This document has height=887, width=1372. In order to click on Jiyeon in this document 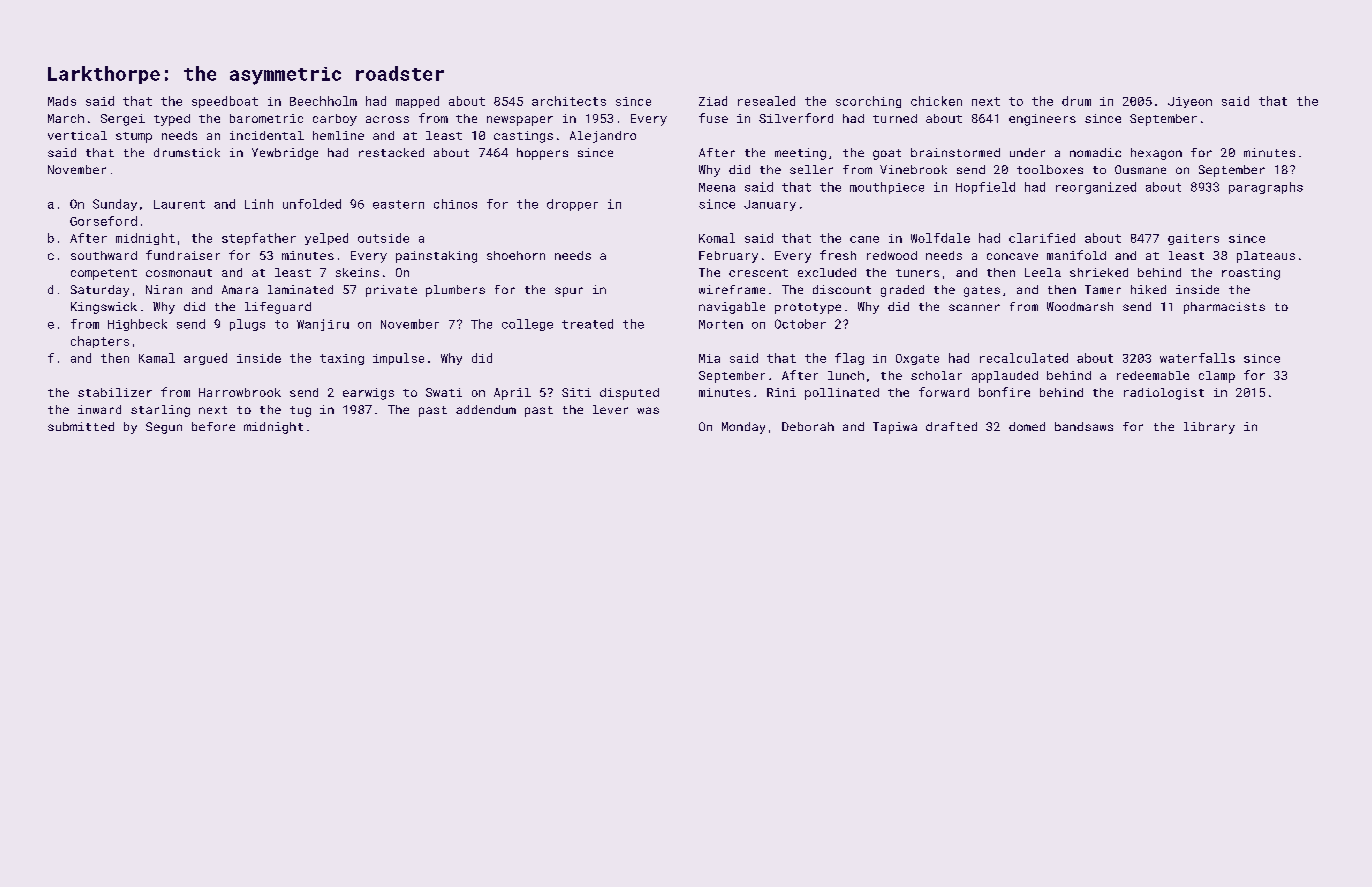, I will do `click(1190, 102)`.
